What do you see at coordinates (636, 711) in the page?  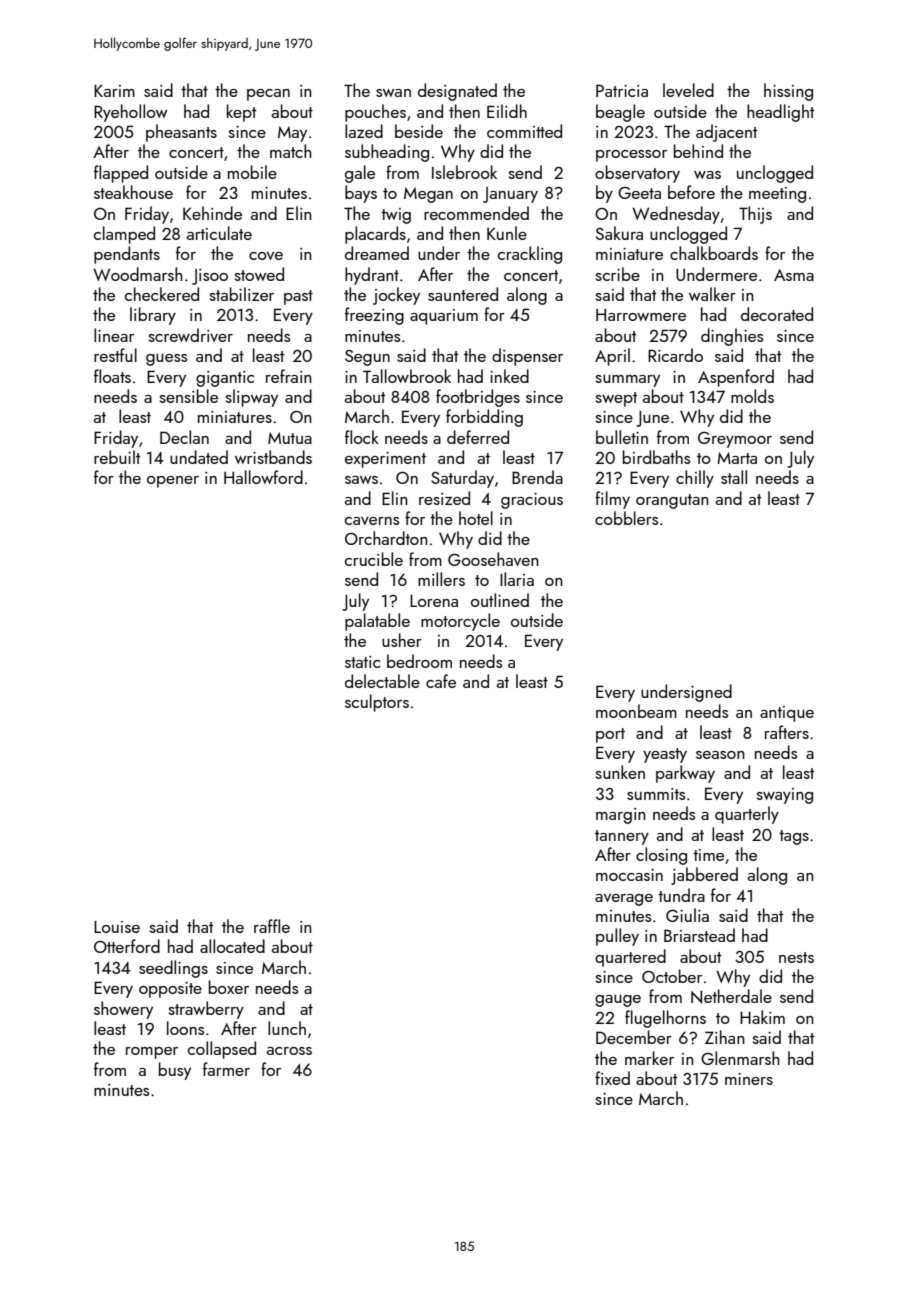 I see `moonbeam` at bounding box center [636, 711].
